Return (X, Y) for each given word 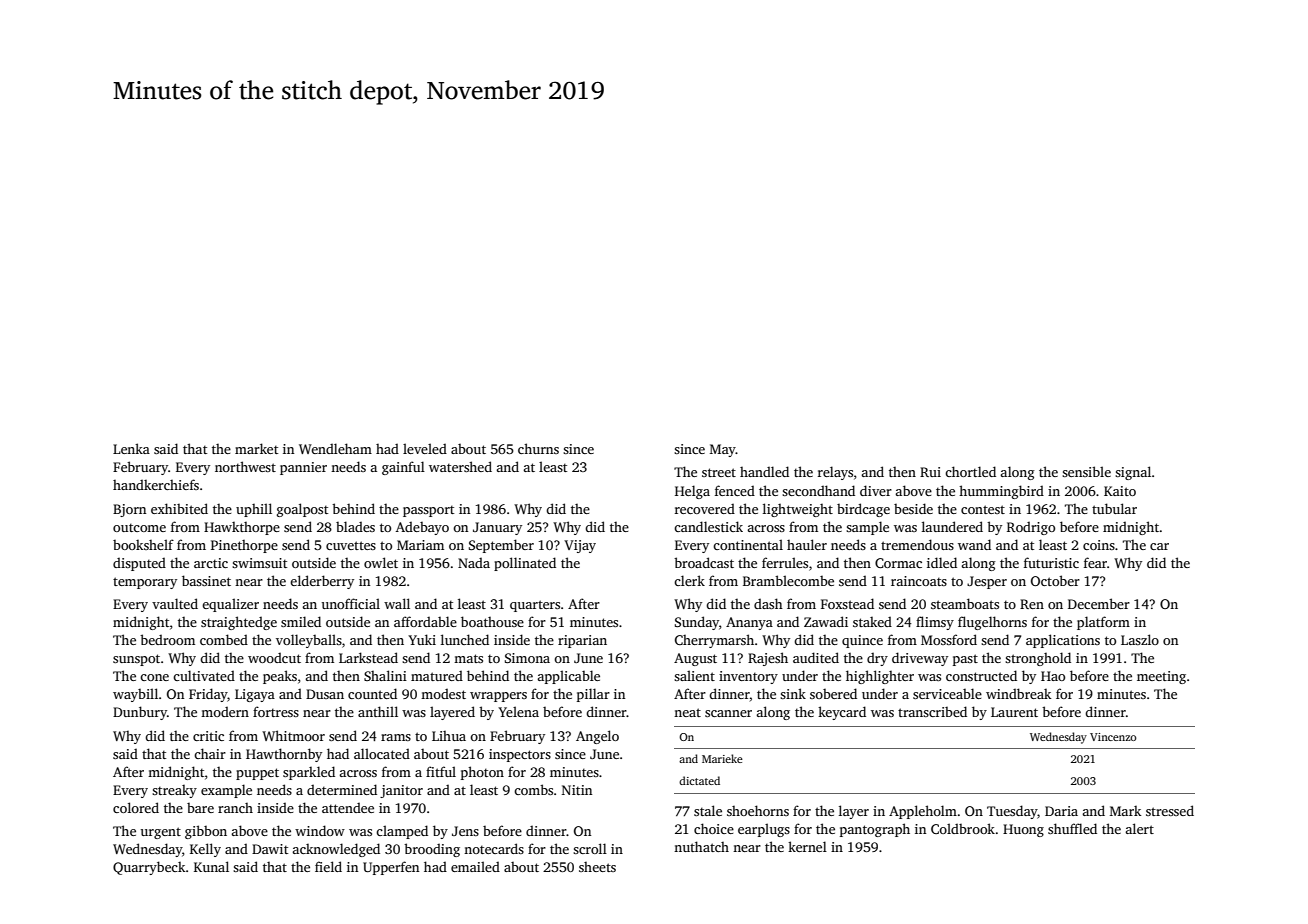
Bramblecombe (788, 580)
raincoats (919, 581)
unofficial (351, 603)
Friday (208, 695)
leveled (425, 448)
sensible (1086, 471)
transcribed (932, 711)
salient (694, 675)
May (723, 450)
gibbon (206, 832)
